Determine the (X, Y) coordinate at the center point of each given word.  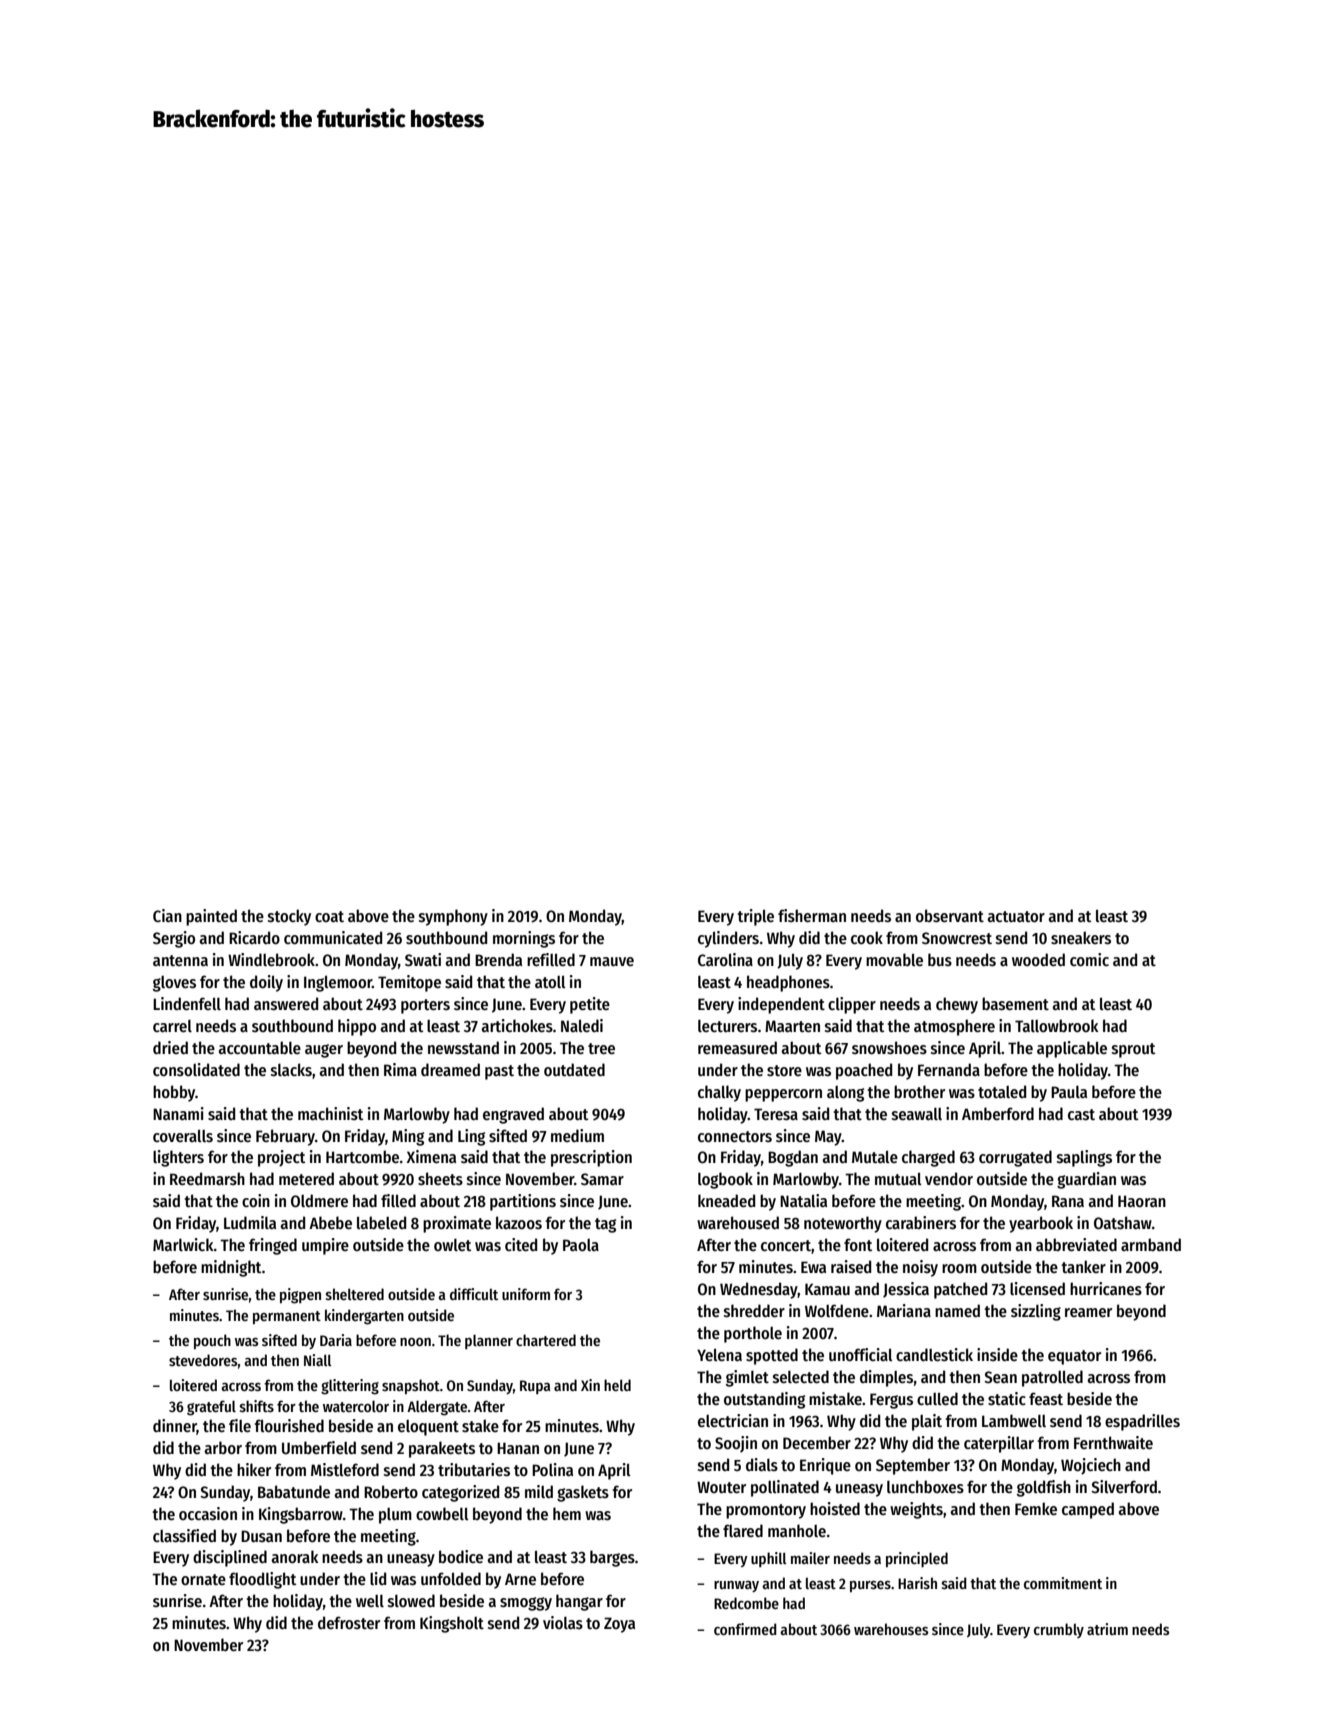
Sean (1000, 1377)
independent (781, 1005)
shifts (257, 1406)
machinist (330, 1113)
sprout (1133, 1050)
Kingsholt (452, 1624)
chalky (719, 1093)
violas (563, 1622)
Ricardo (254, 937)
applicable (1072, 1049)
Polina (552, 1469)
